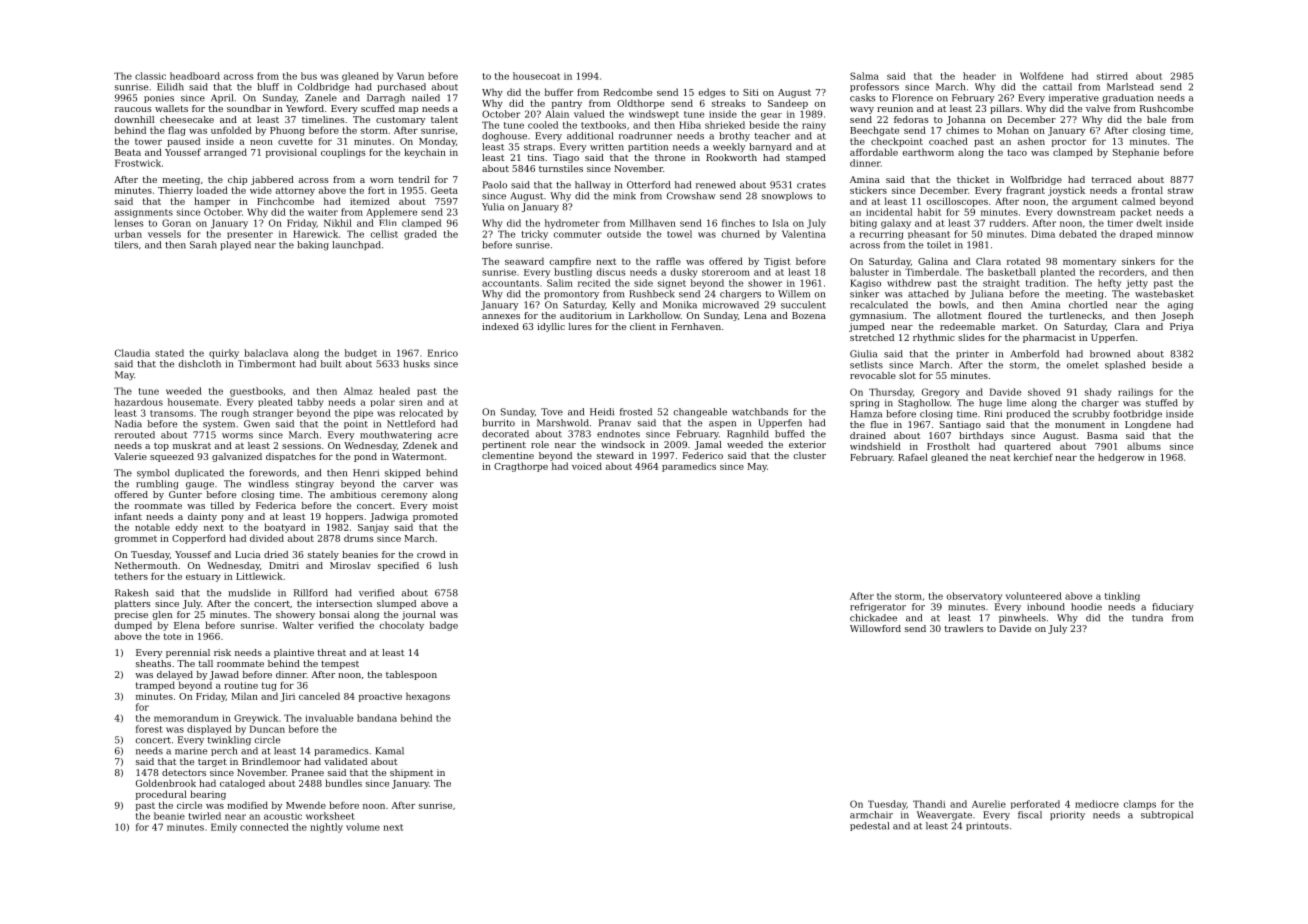 This screenshot has height=924, width=1308. What do you see at coordinates (987, 826) in the screenshot?
I see `printouts` at bounding box center [987, 826].
